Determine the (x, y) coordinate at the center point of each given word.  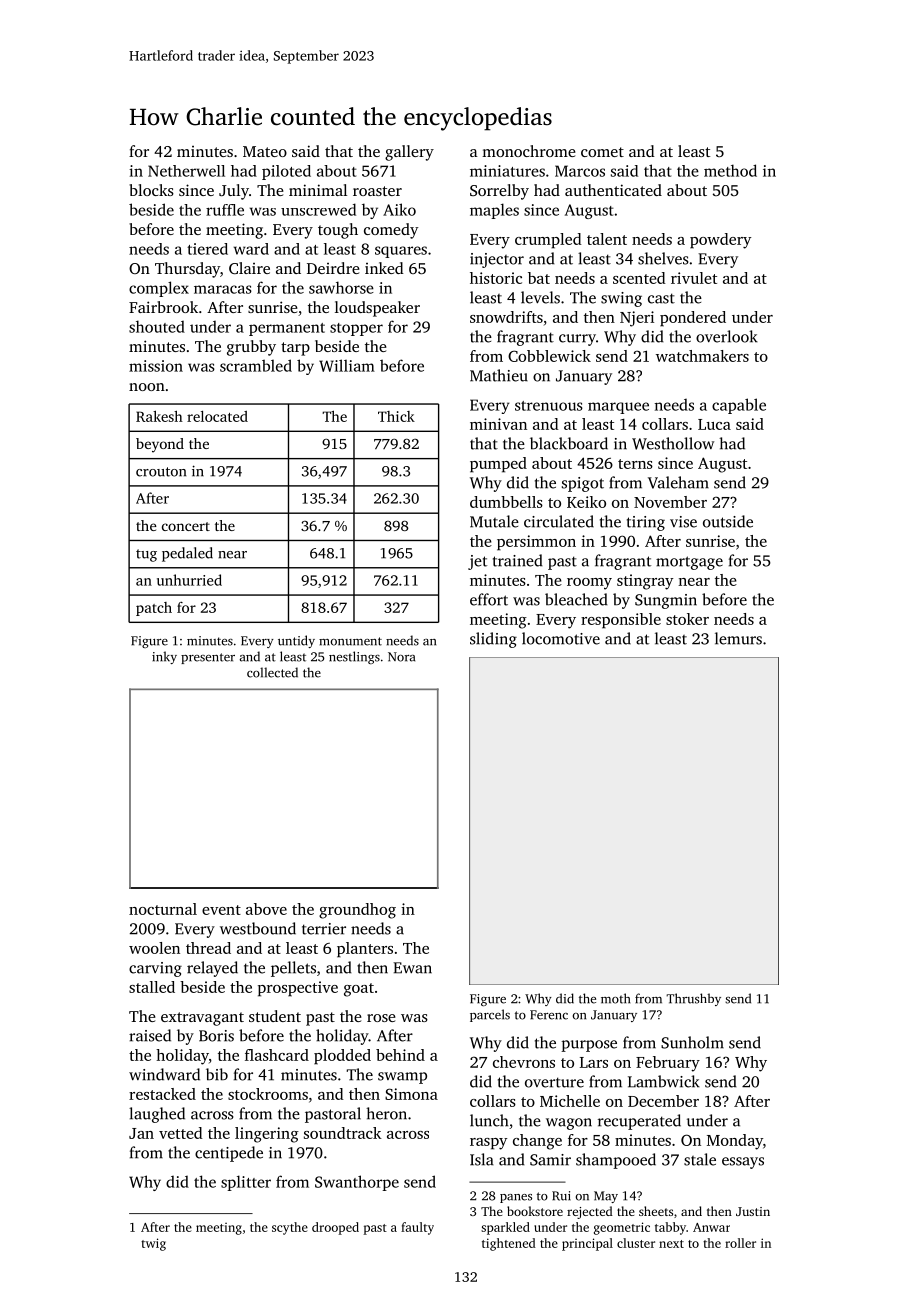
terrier (324, 929)
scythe (290, 1228)
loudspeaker (377, 309)
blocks (151, 190)
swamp (402, 1078)
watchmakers (702, 356)
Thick (396, 416)
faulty (417, 1228)
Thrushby (693, 999)
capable (739, 406)
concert (186, 526)
